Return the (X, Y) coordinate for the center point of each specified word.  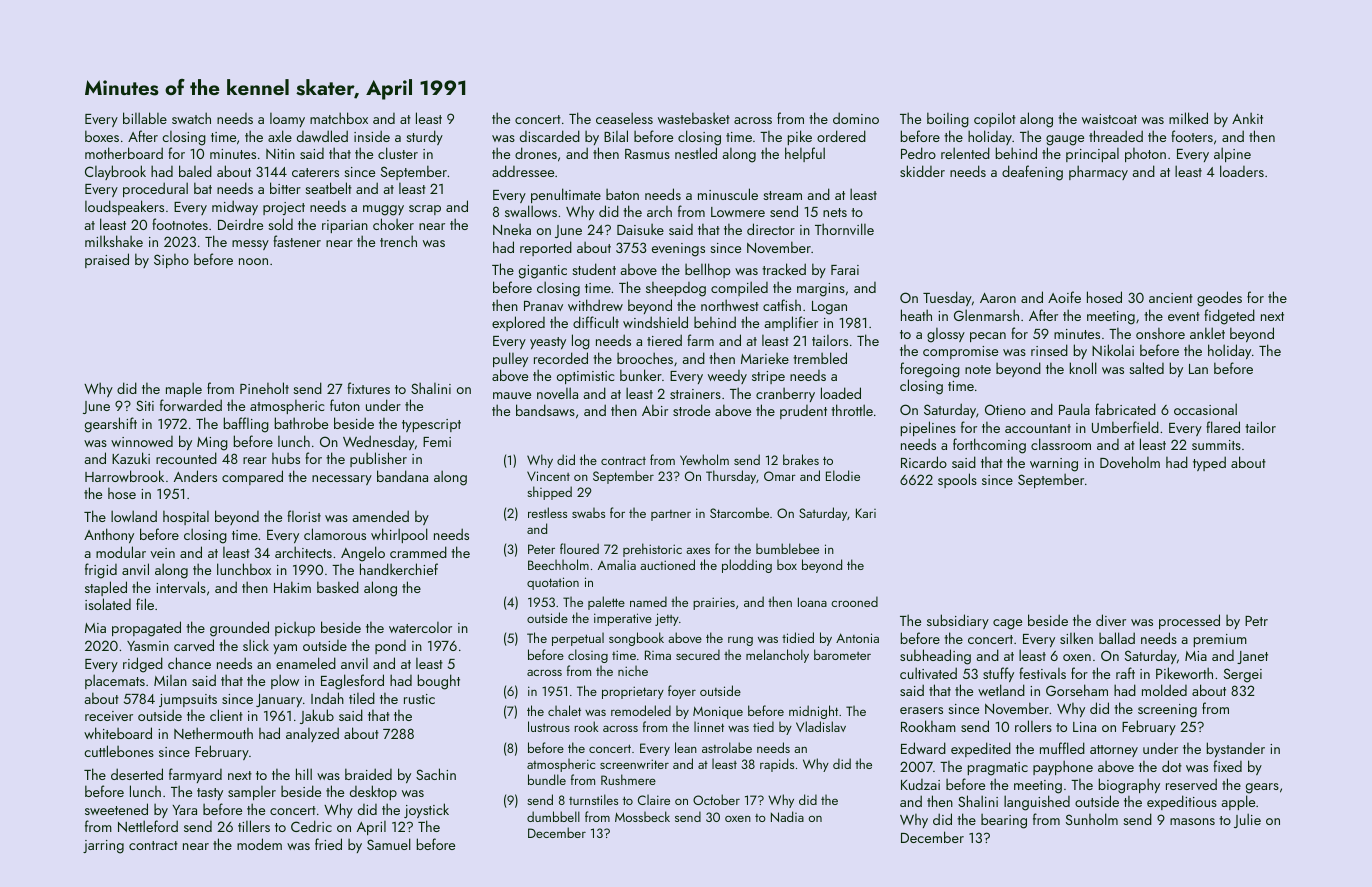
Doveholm (1130, 462)
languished (1037, 803)
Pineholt (264, 388)
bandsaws (545, 410)
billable (145, 118)
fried (328, 844)
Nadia (787, 816)
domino (856, 118)
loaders (1242, 171)
